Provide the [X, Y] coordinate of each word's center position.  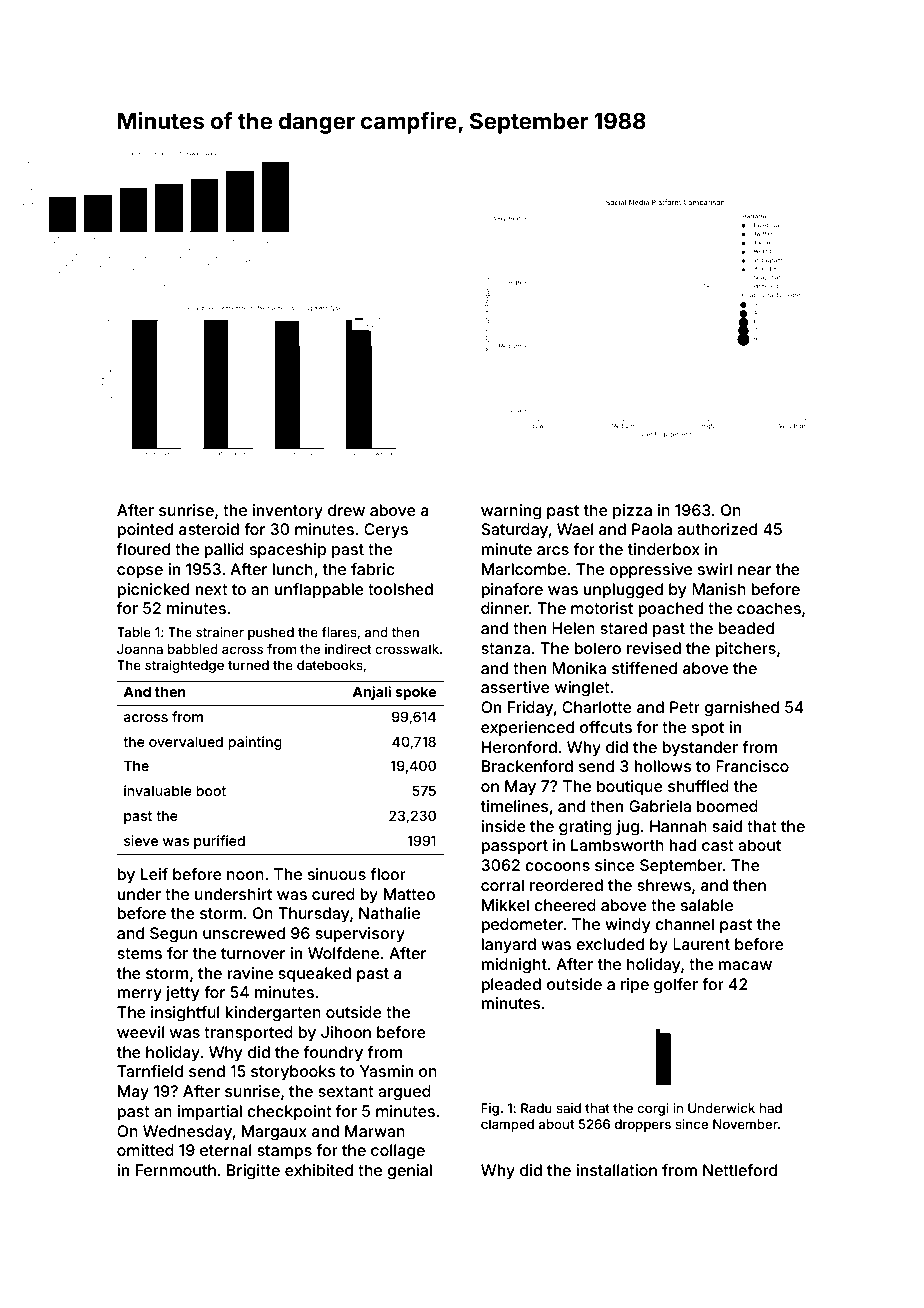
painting [255, 743]
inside [503, 826]
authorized [717, 529]
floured [143, 549]
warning [511, 512]
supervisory [360, 935]
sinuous [337, 874]
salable [707, 905]
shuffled [698, 786]
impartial [210, 1112]
